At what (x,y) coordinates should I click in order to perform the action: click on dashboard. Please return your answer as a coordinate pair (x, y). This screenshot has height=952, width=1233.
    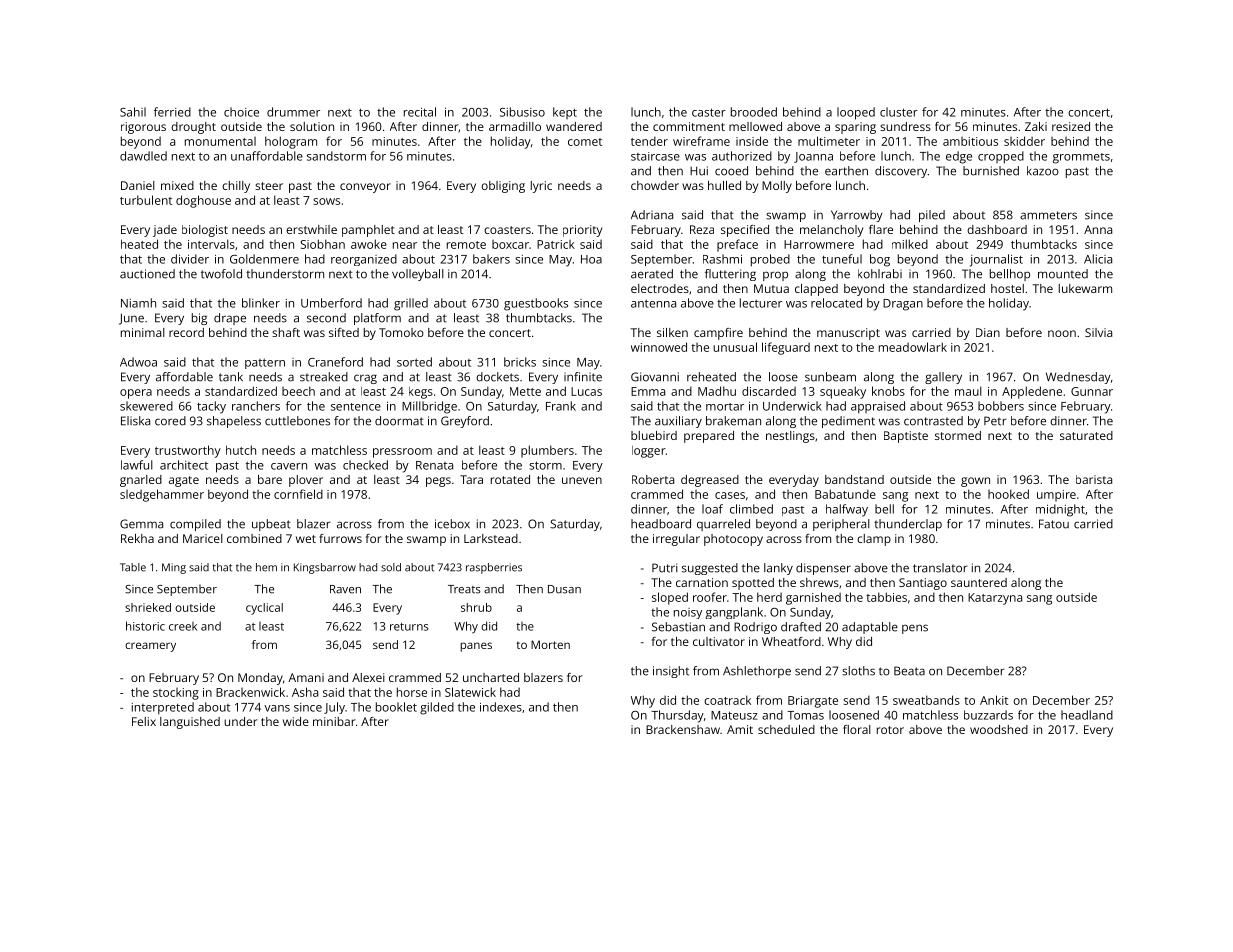
    Looking at the image, I should click on (997, 229).
